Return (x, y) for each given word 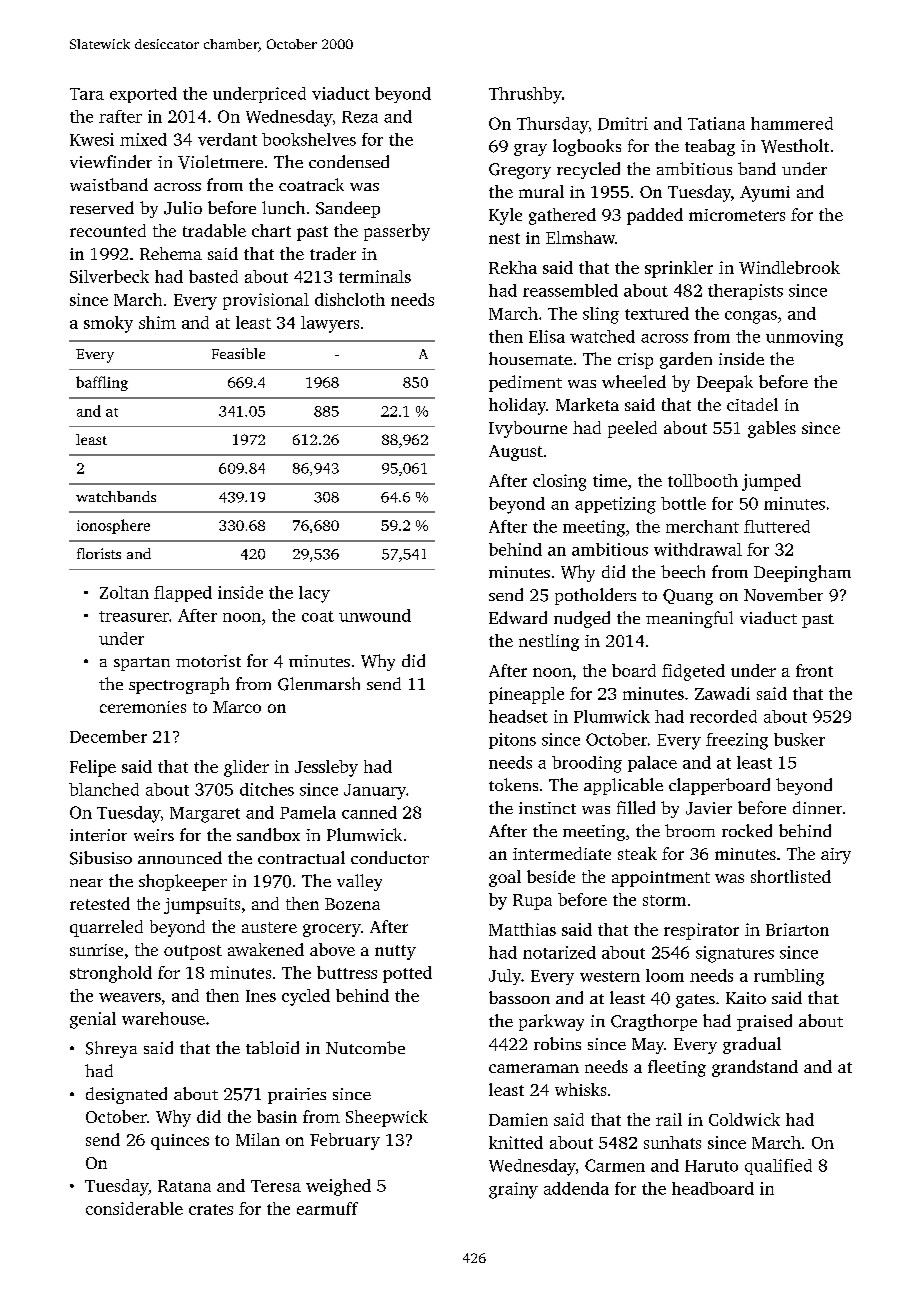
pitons (512, 741)
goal (505, 878)
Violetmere (220, 162)
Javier (709, 808)
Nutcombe (365, 1047)
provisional (266, 301)
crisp (635, 361)
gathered (562, 216)
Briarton (797, 929)
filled (636, 807)
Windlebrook (789, 267)
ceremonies (143, 707)
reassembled (570, 290)
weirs (154, 835)
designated (126, 1095)
